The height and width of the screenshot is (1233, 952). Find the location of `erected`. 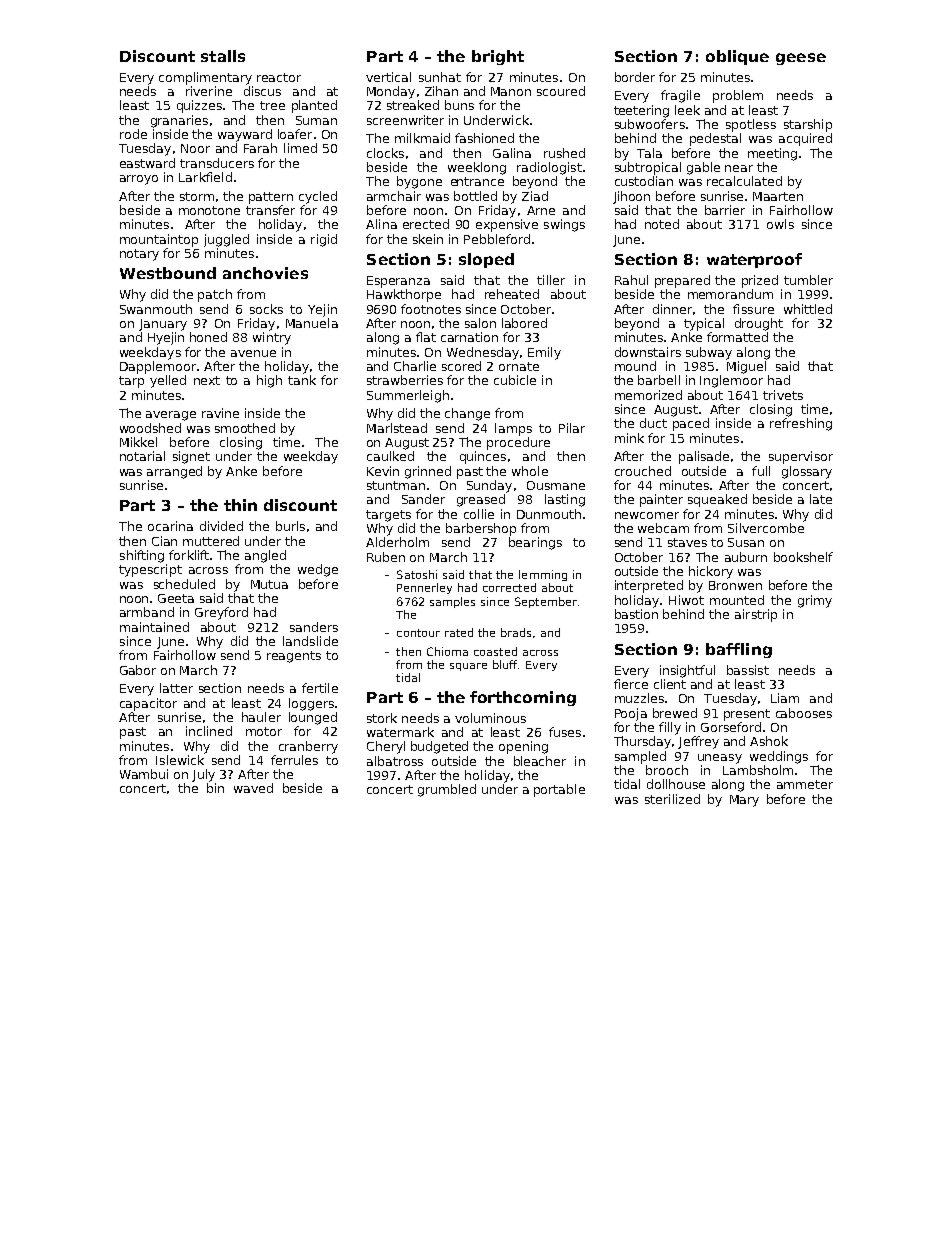

erected is located at coordinates (426, 224).
